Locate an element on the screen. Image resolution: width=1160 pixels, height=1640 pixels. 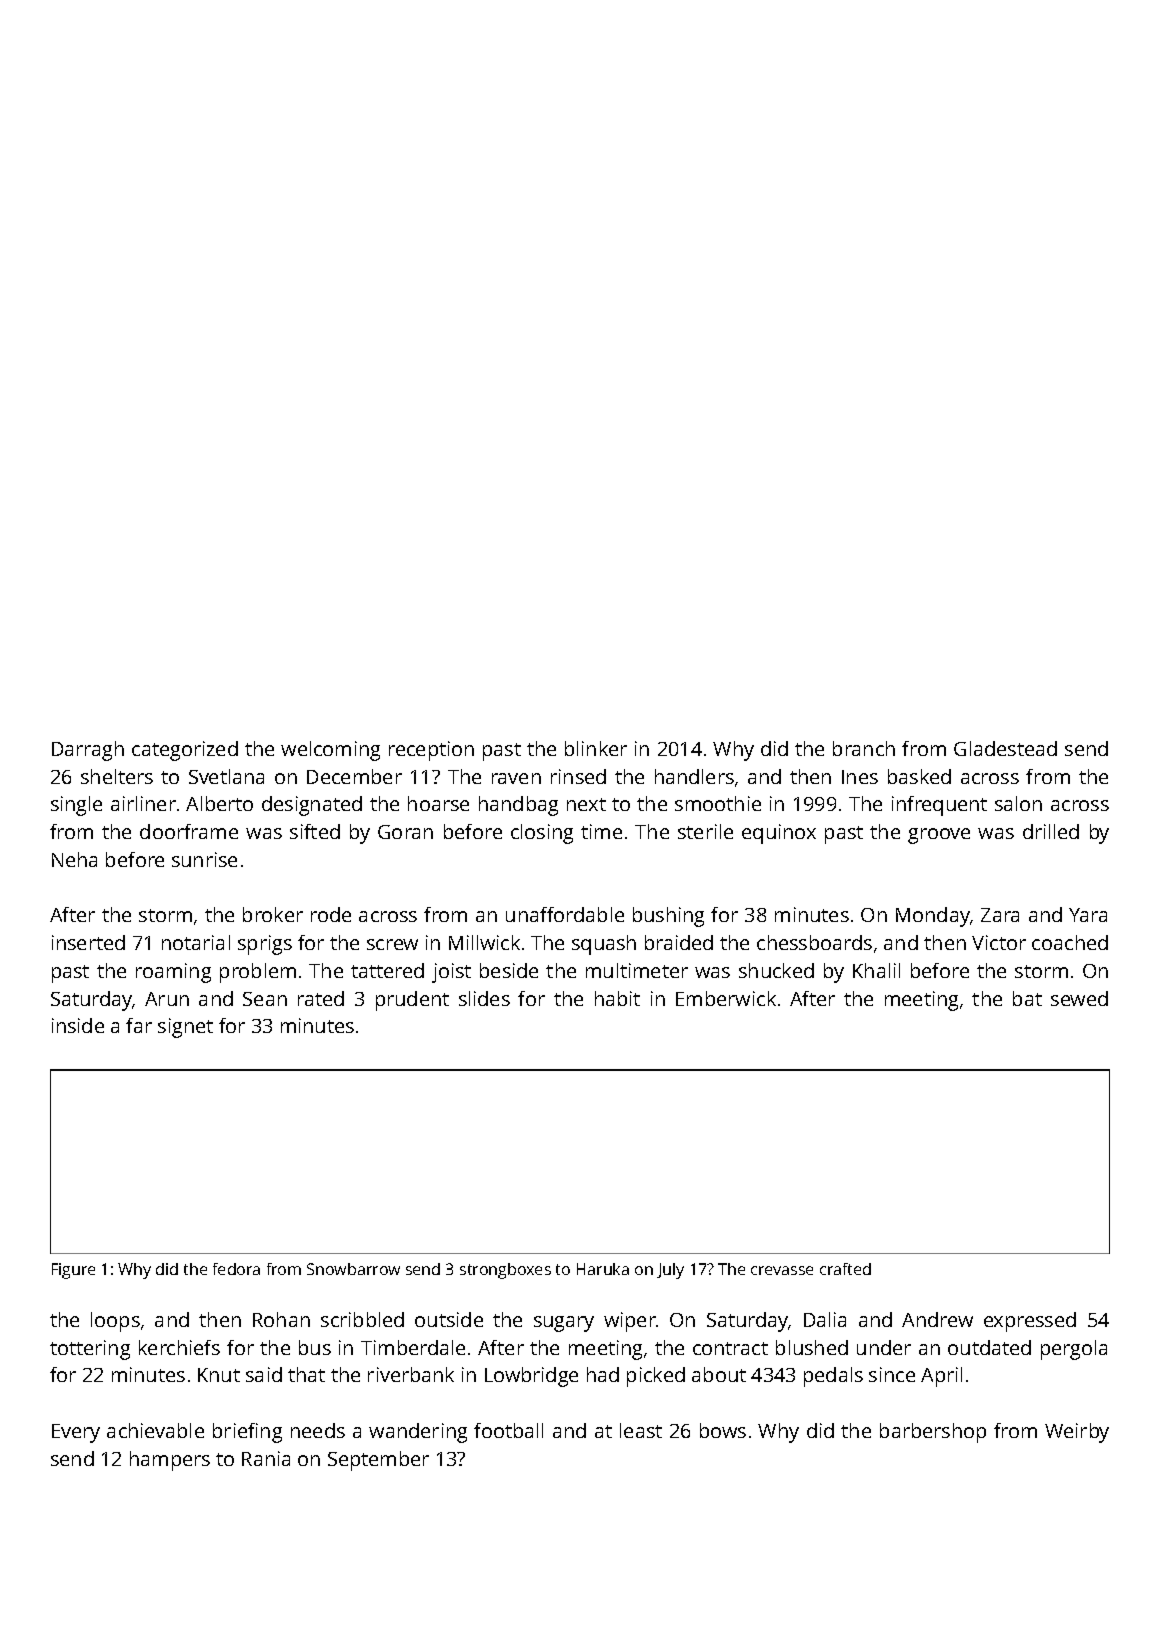
Gladestead is located at coordinates (1005, 748).
